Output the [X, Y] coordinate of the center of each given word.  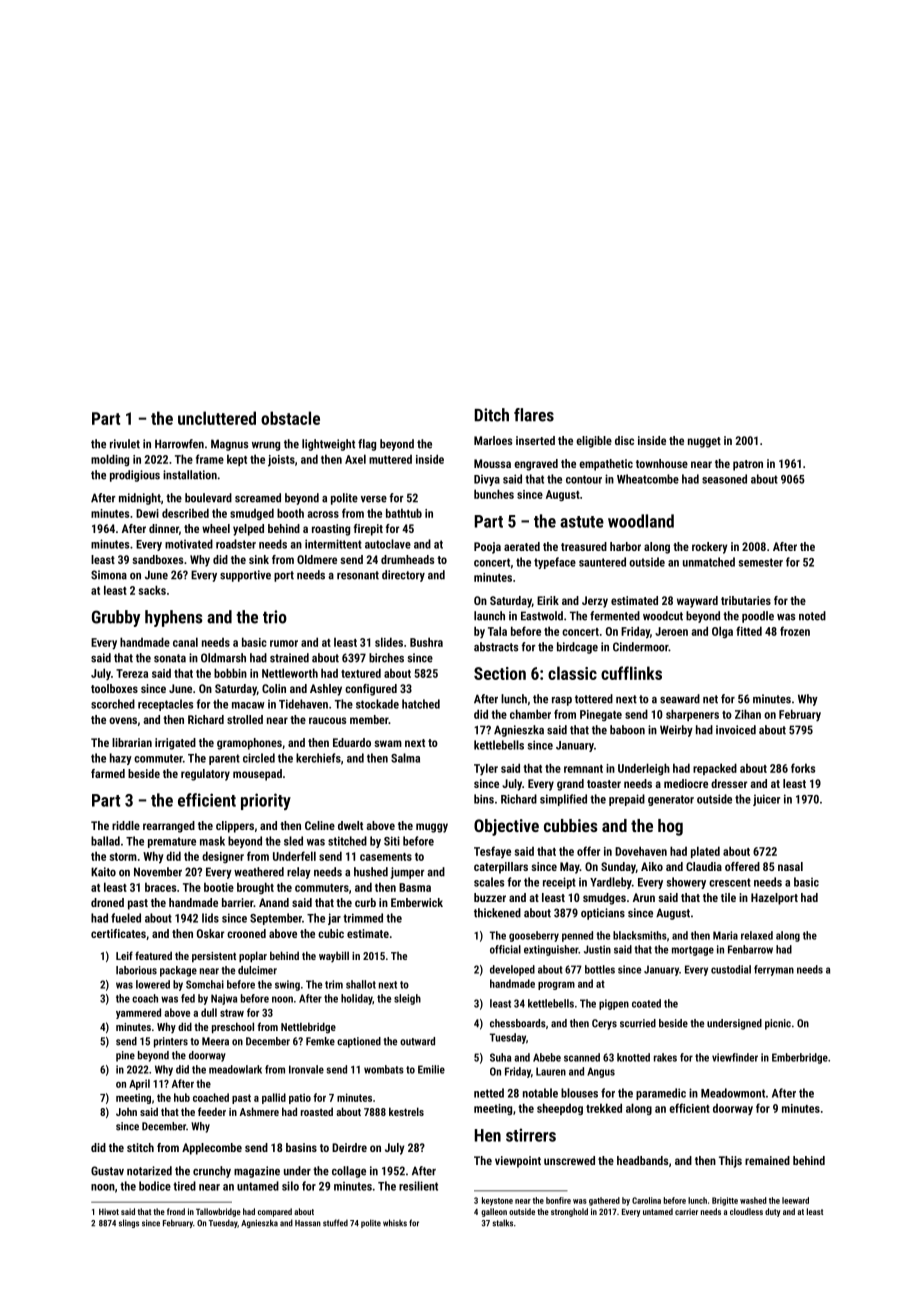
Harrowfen [179, 444]
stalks [503, 1223]
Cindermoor [641, 647]
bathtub [404, 513]
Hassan [308, 1223]
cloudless [746, 1211]
